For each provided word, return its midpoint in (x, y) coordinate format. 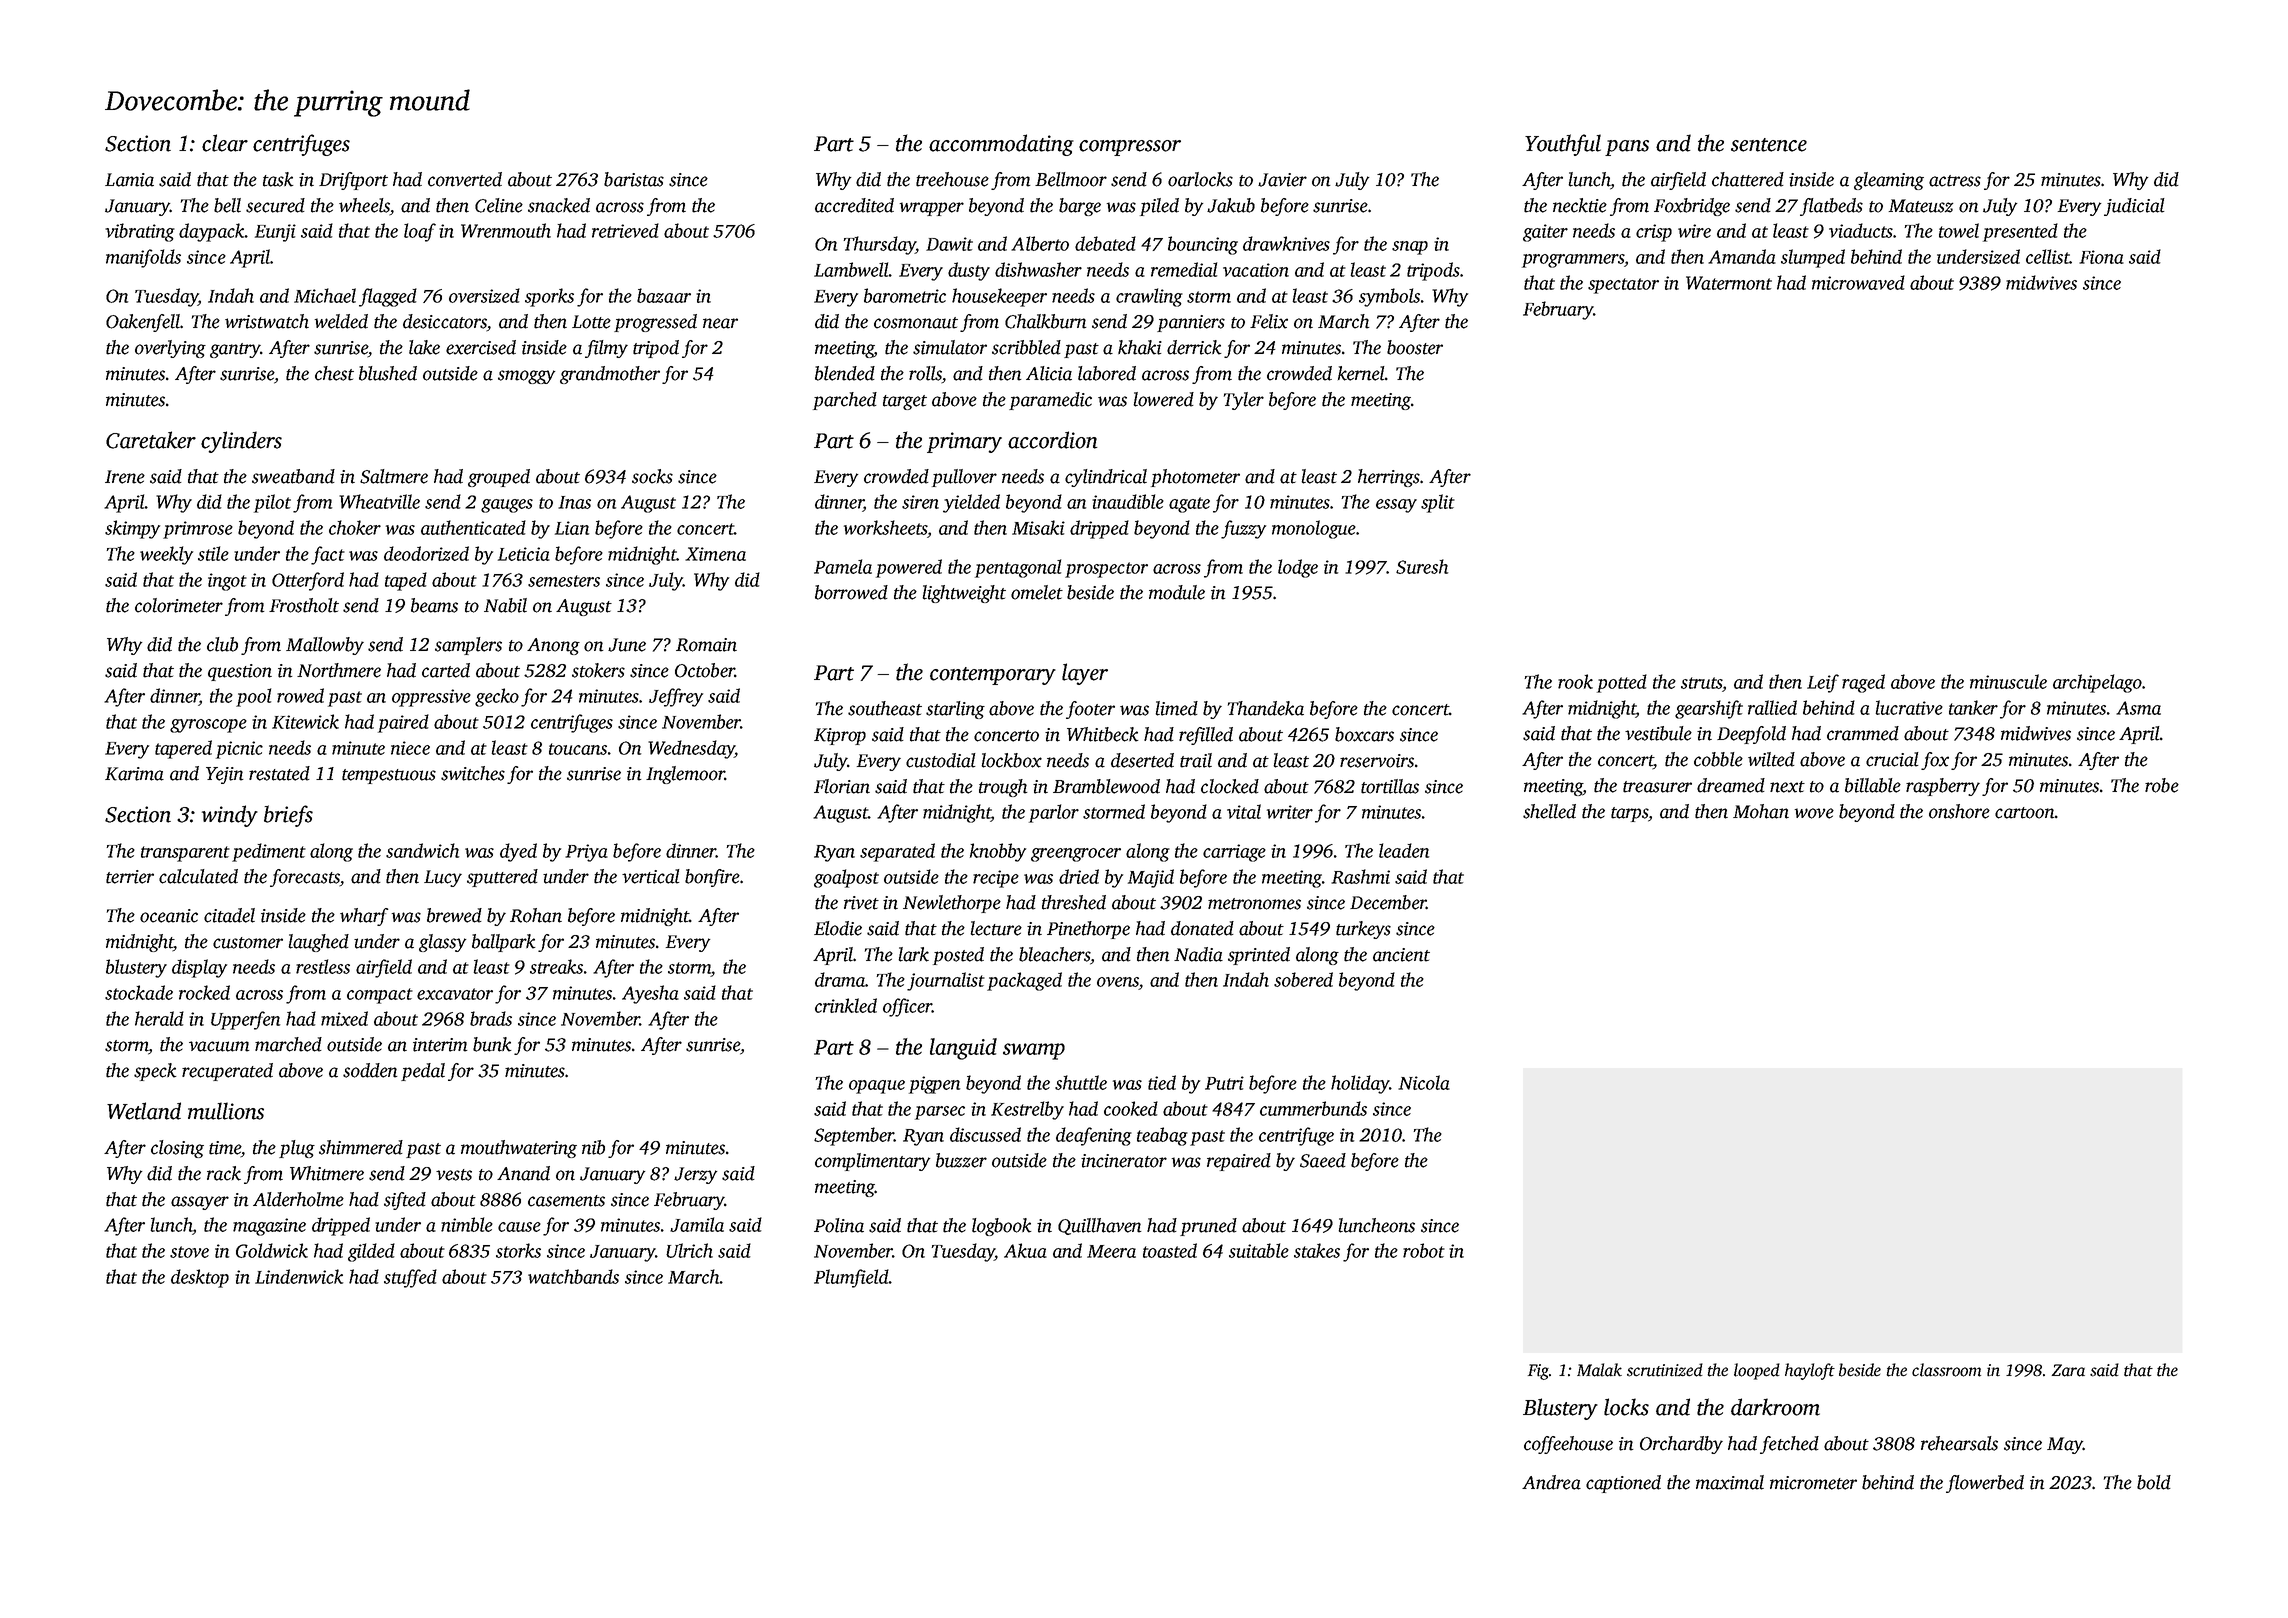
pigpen (934, 1085)
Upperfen (245, 1020)
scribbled (1026, 347)
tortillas (1390, 786)
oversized (484, 295)
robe (2162, 785)
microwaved (1858, 282)
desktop (200, 1278)
